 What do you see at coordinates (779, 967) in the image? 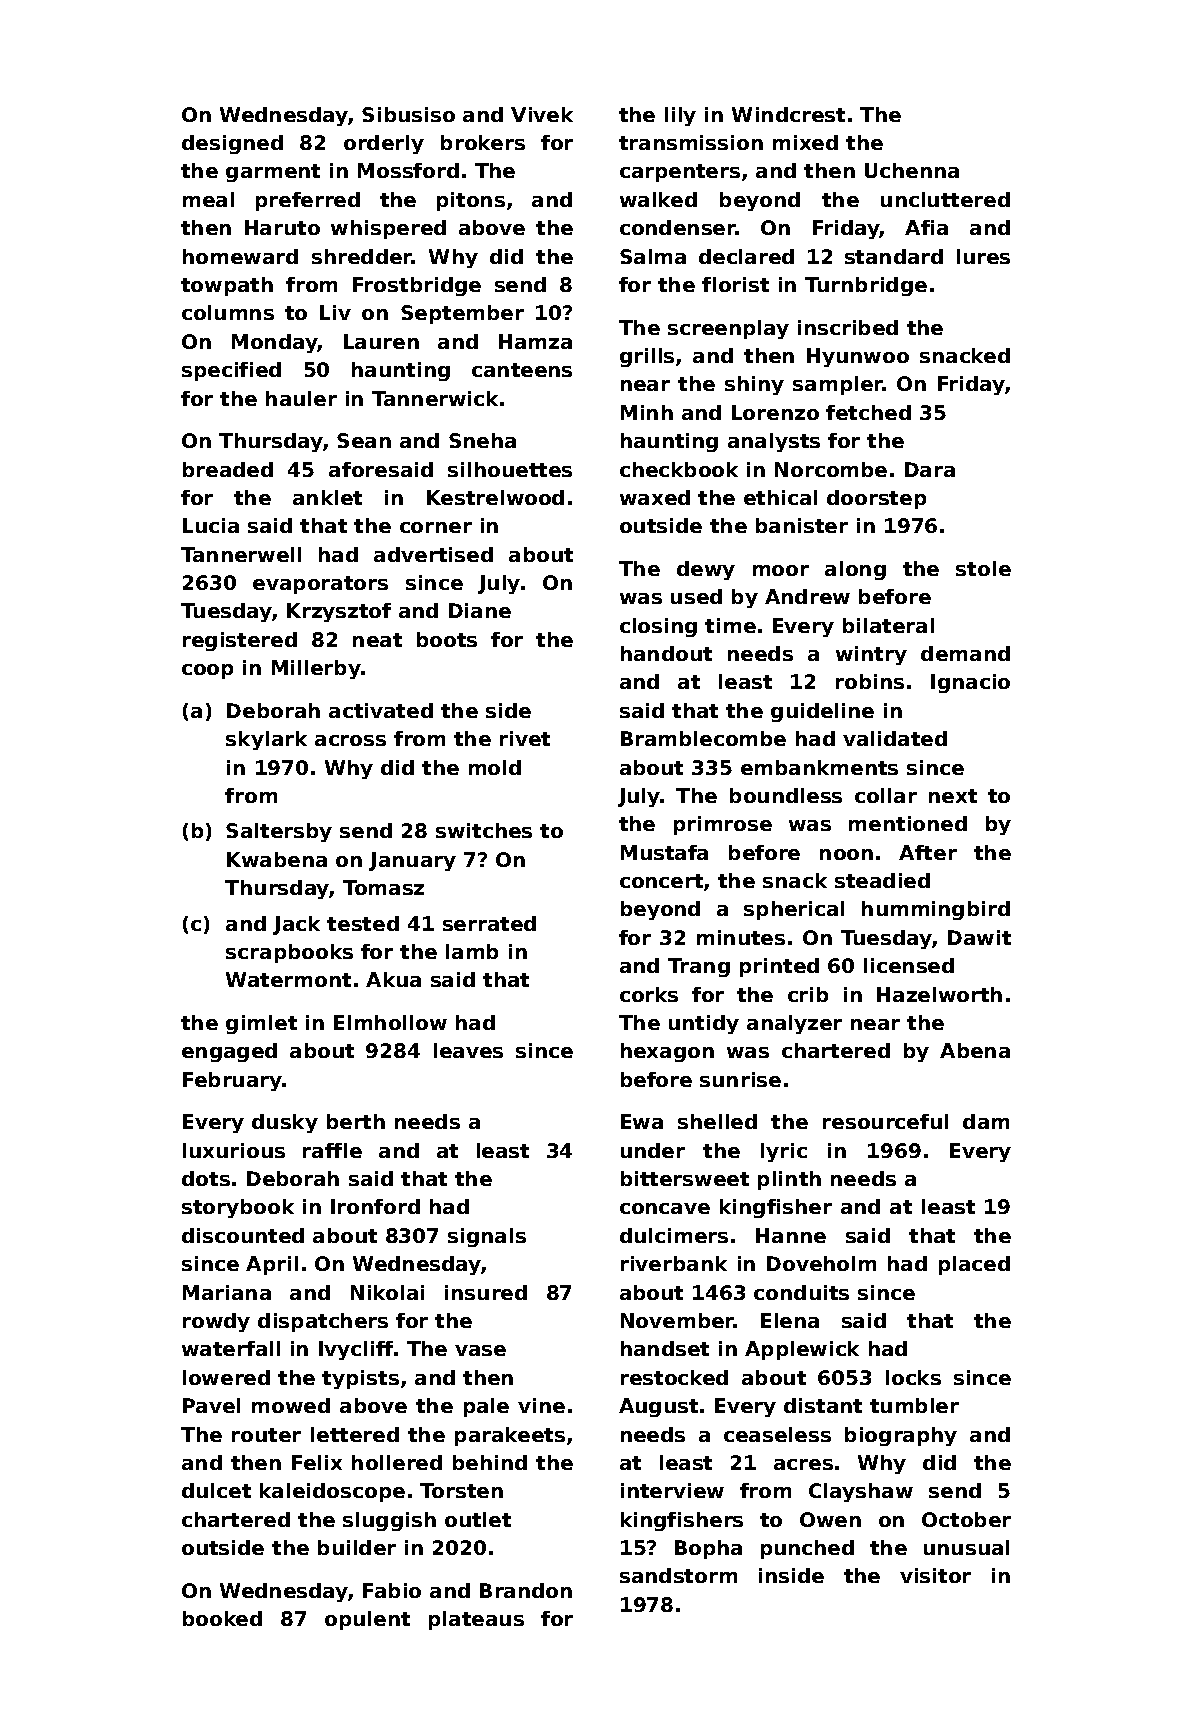
I see `printed` at bounding box center [779, 967].
